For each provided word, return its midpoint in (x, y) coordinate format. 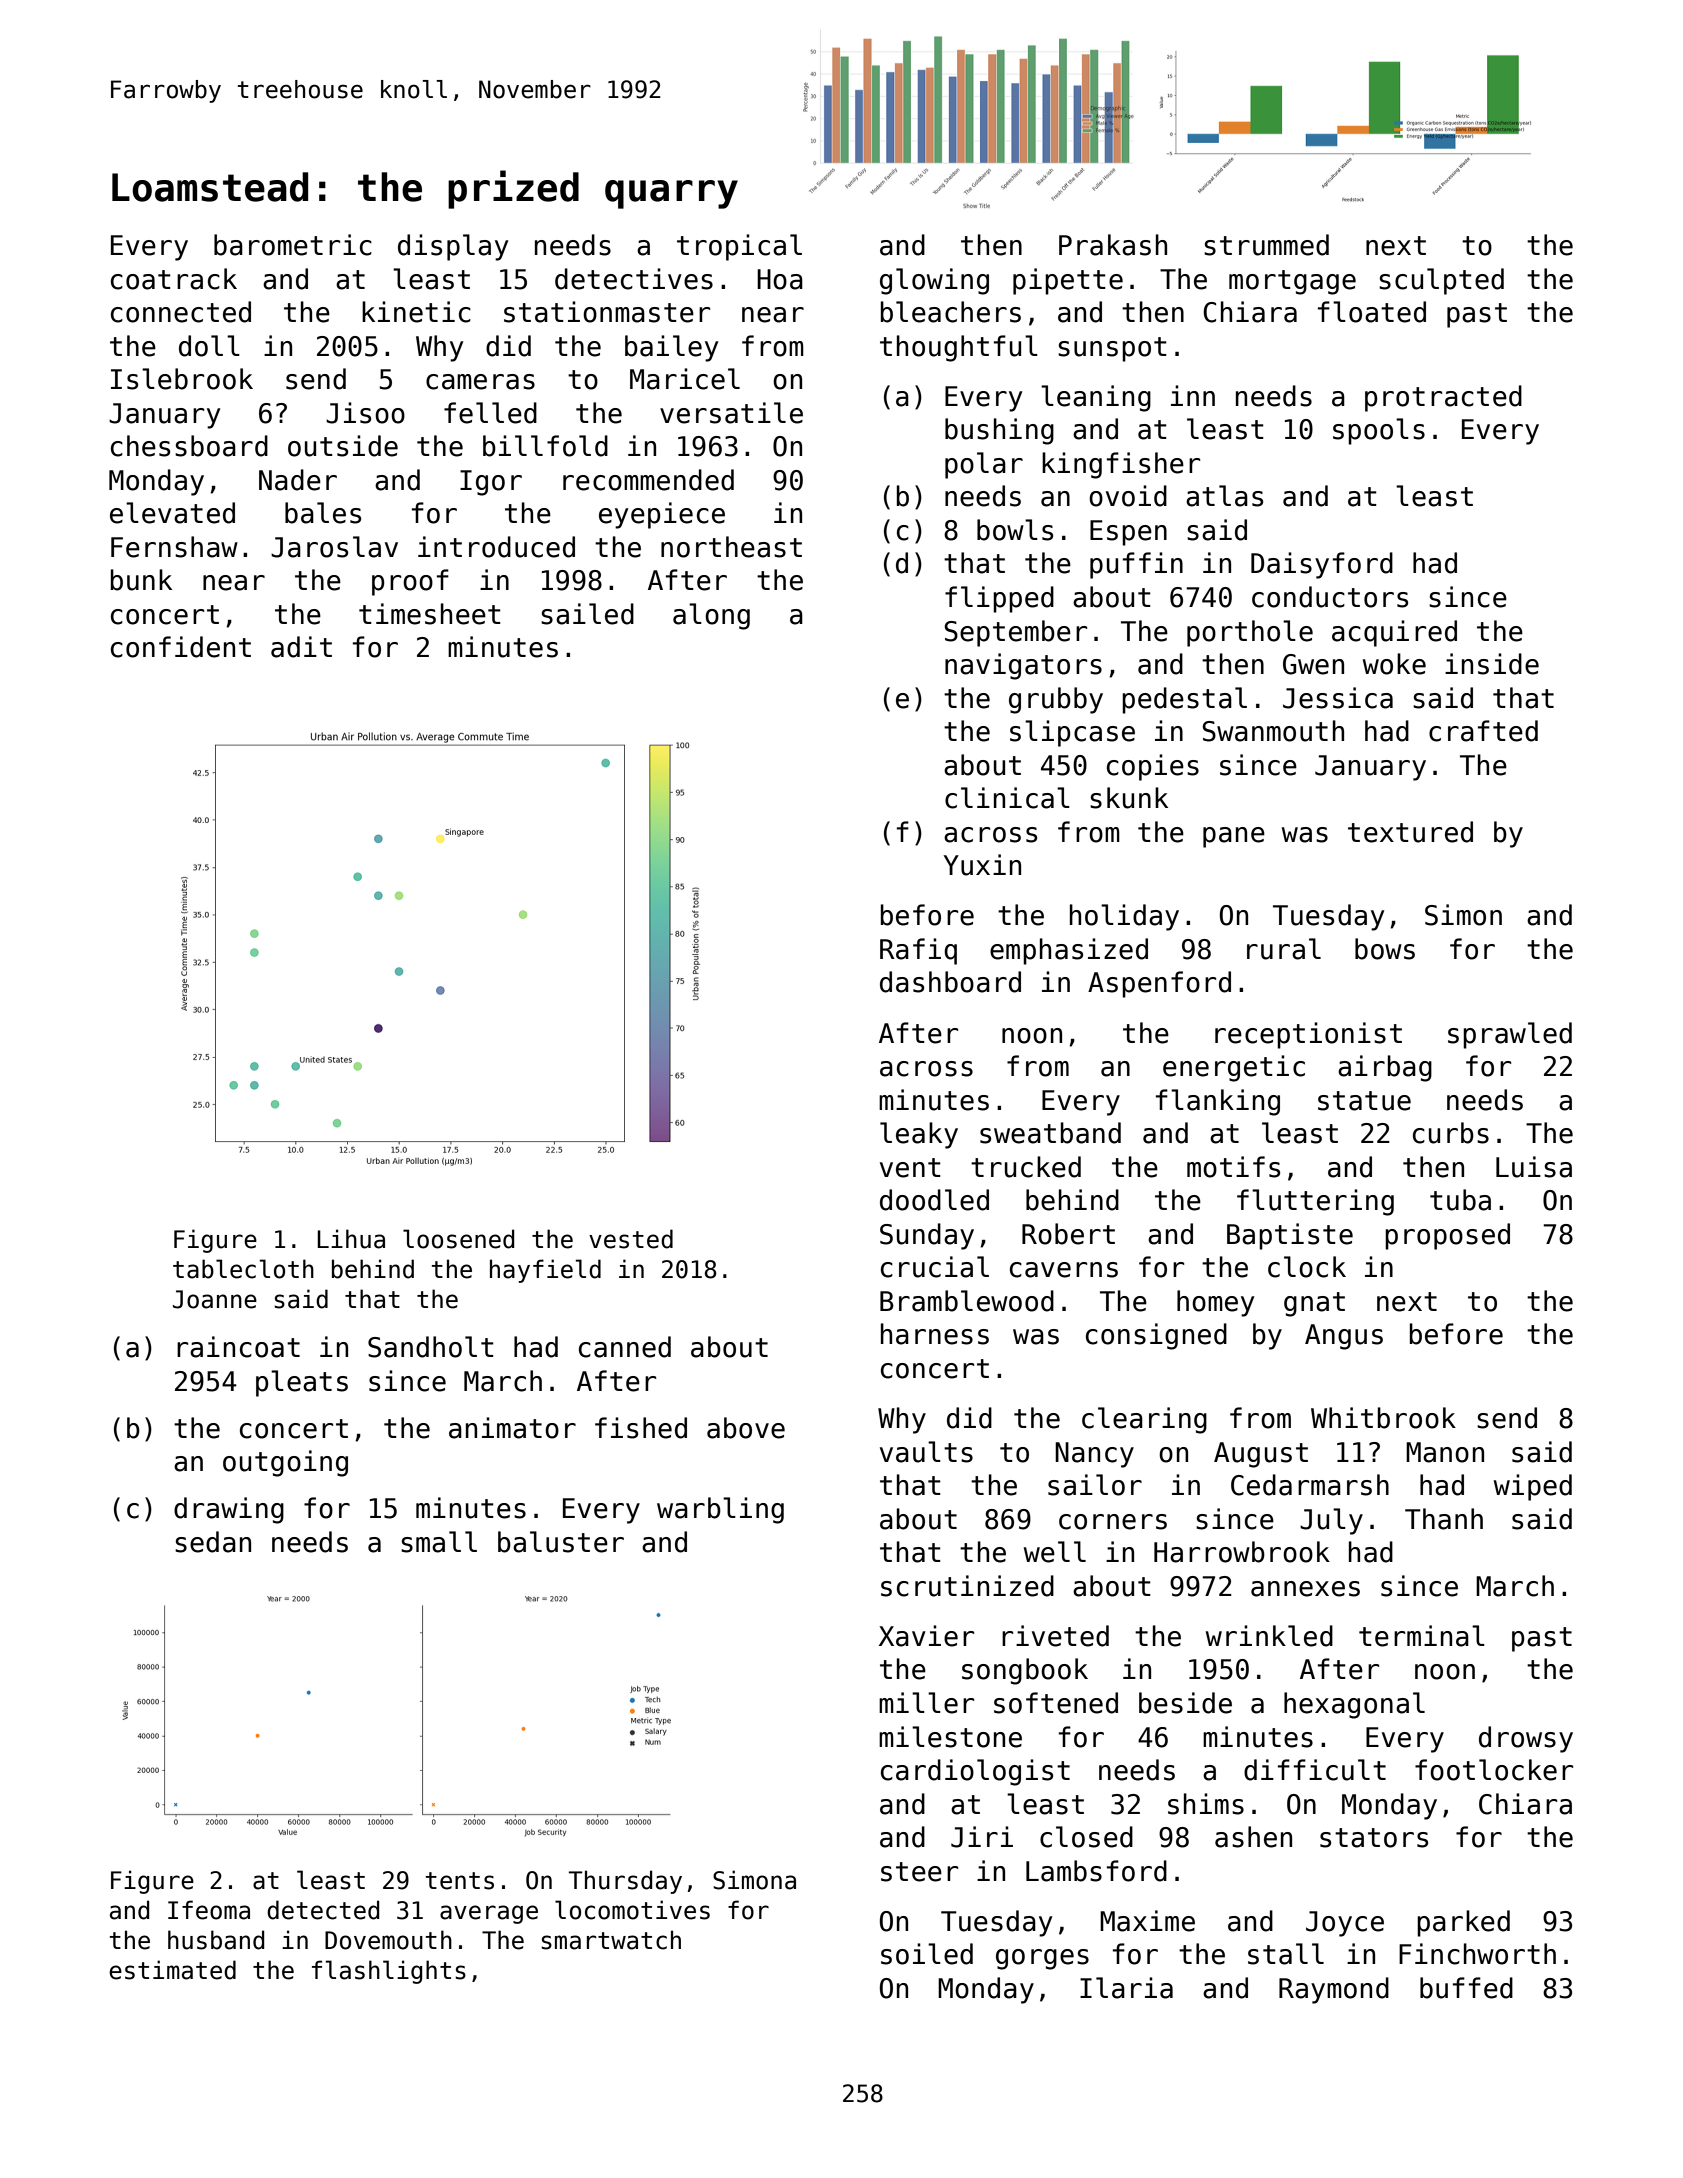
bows (1385, 949)
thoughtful (959, 348)
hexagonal (1354, 1705)
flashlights (389, 1972)
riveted (1055, 1636)
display (453, 247)
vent (910, 1168)
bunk (141, 580)
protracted (1443, 398)
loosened (458, 1239)
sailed (587, 614)
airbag (1385, 1068)
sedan (213, 1542)
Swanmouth (1273, 731)
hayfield (545, 1271)
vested (631, 1239)
